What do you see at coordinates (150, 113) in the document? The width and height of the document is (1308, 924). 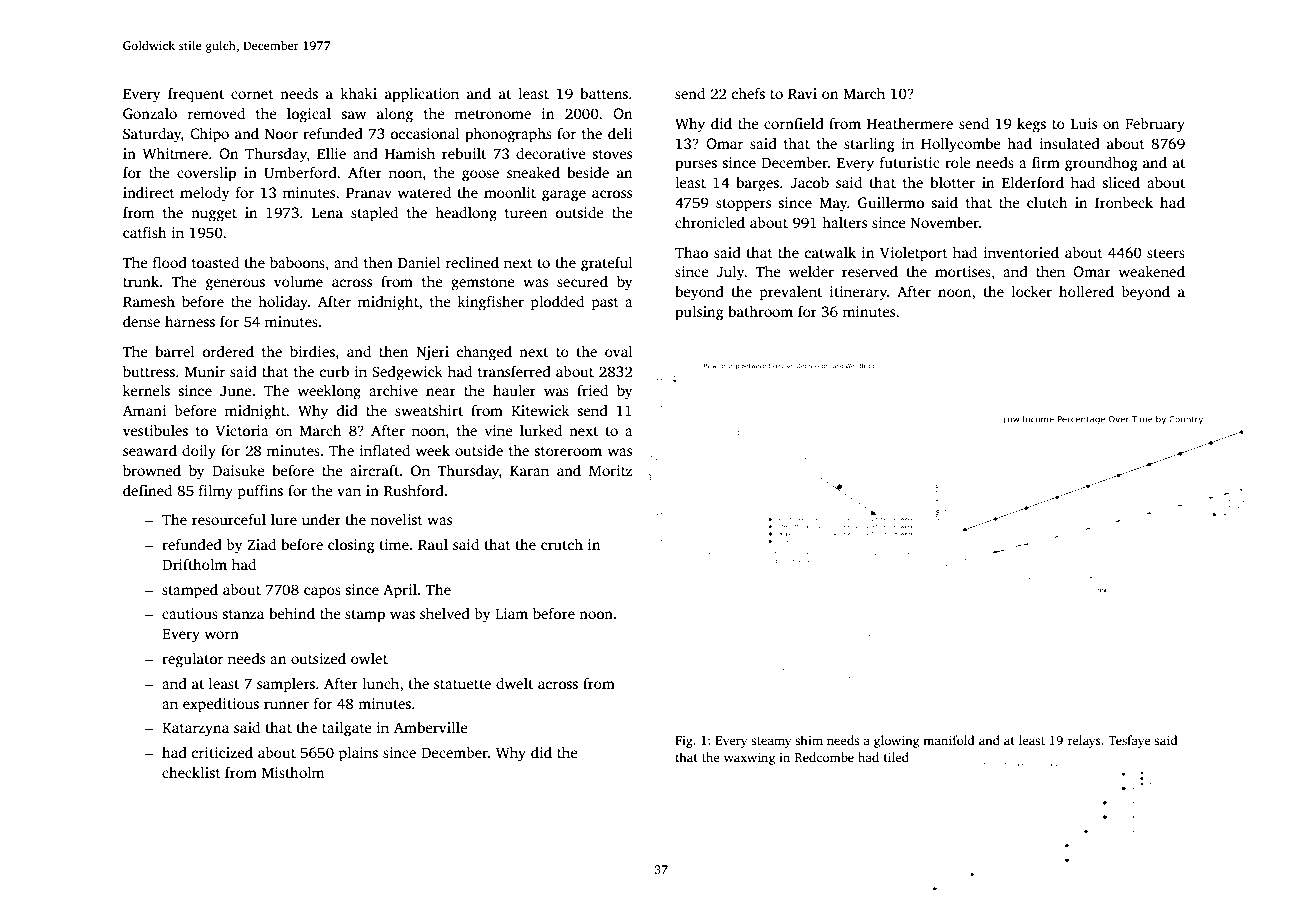 I see `Gonzalo` at bounding box center [150, 113].
